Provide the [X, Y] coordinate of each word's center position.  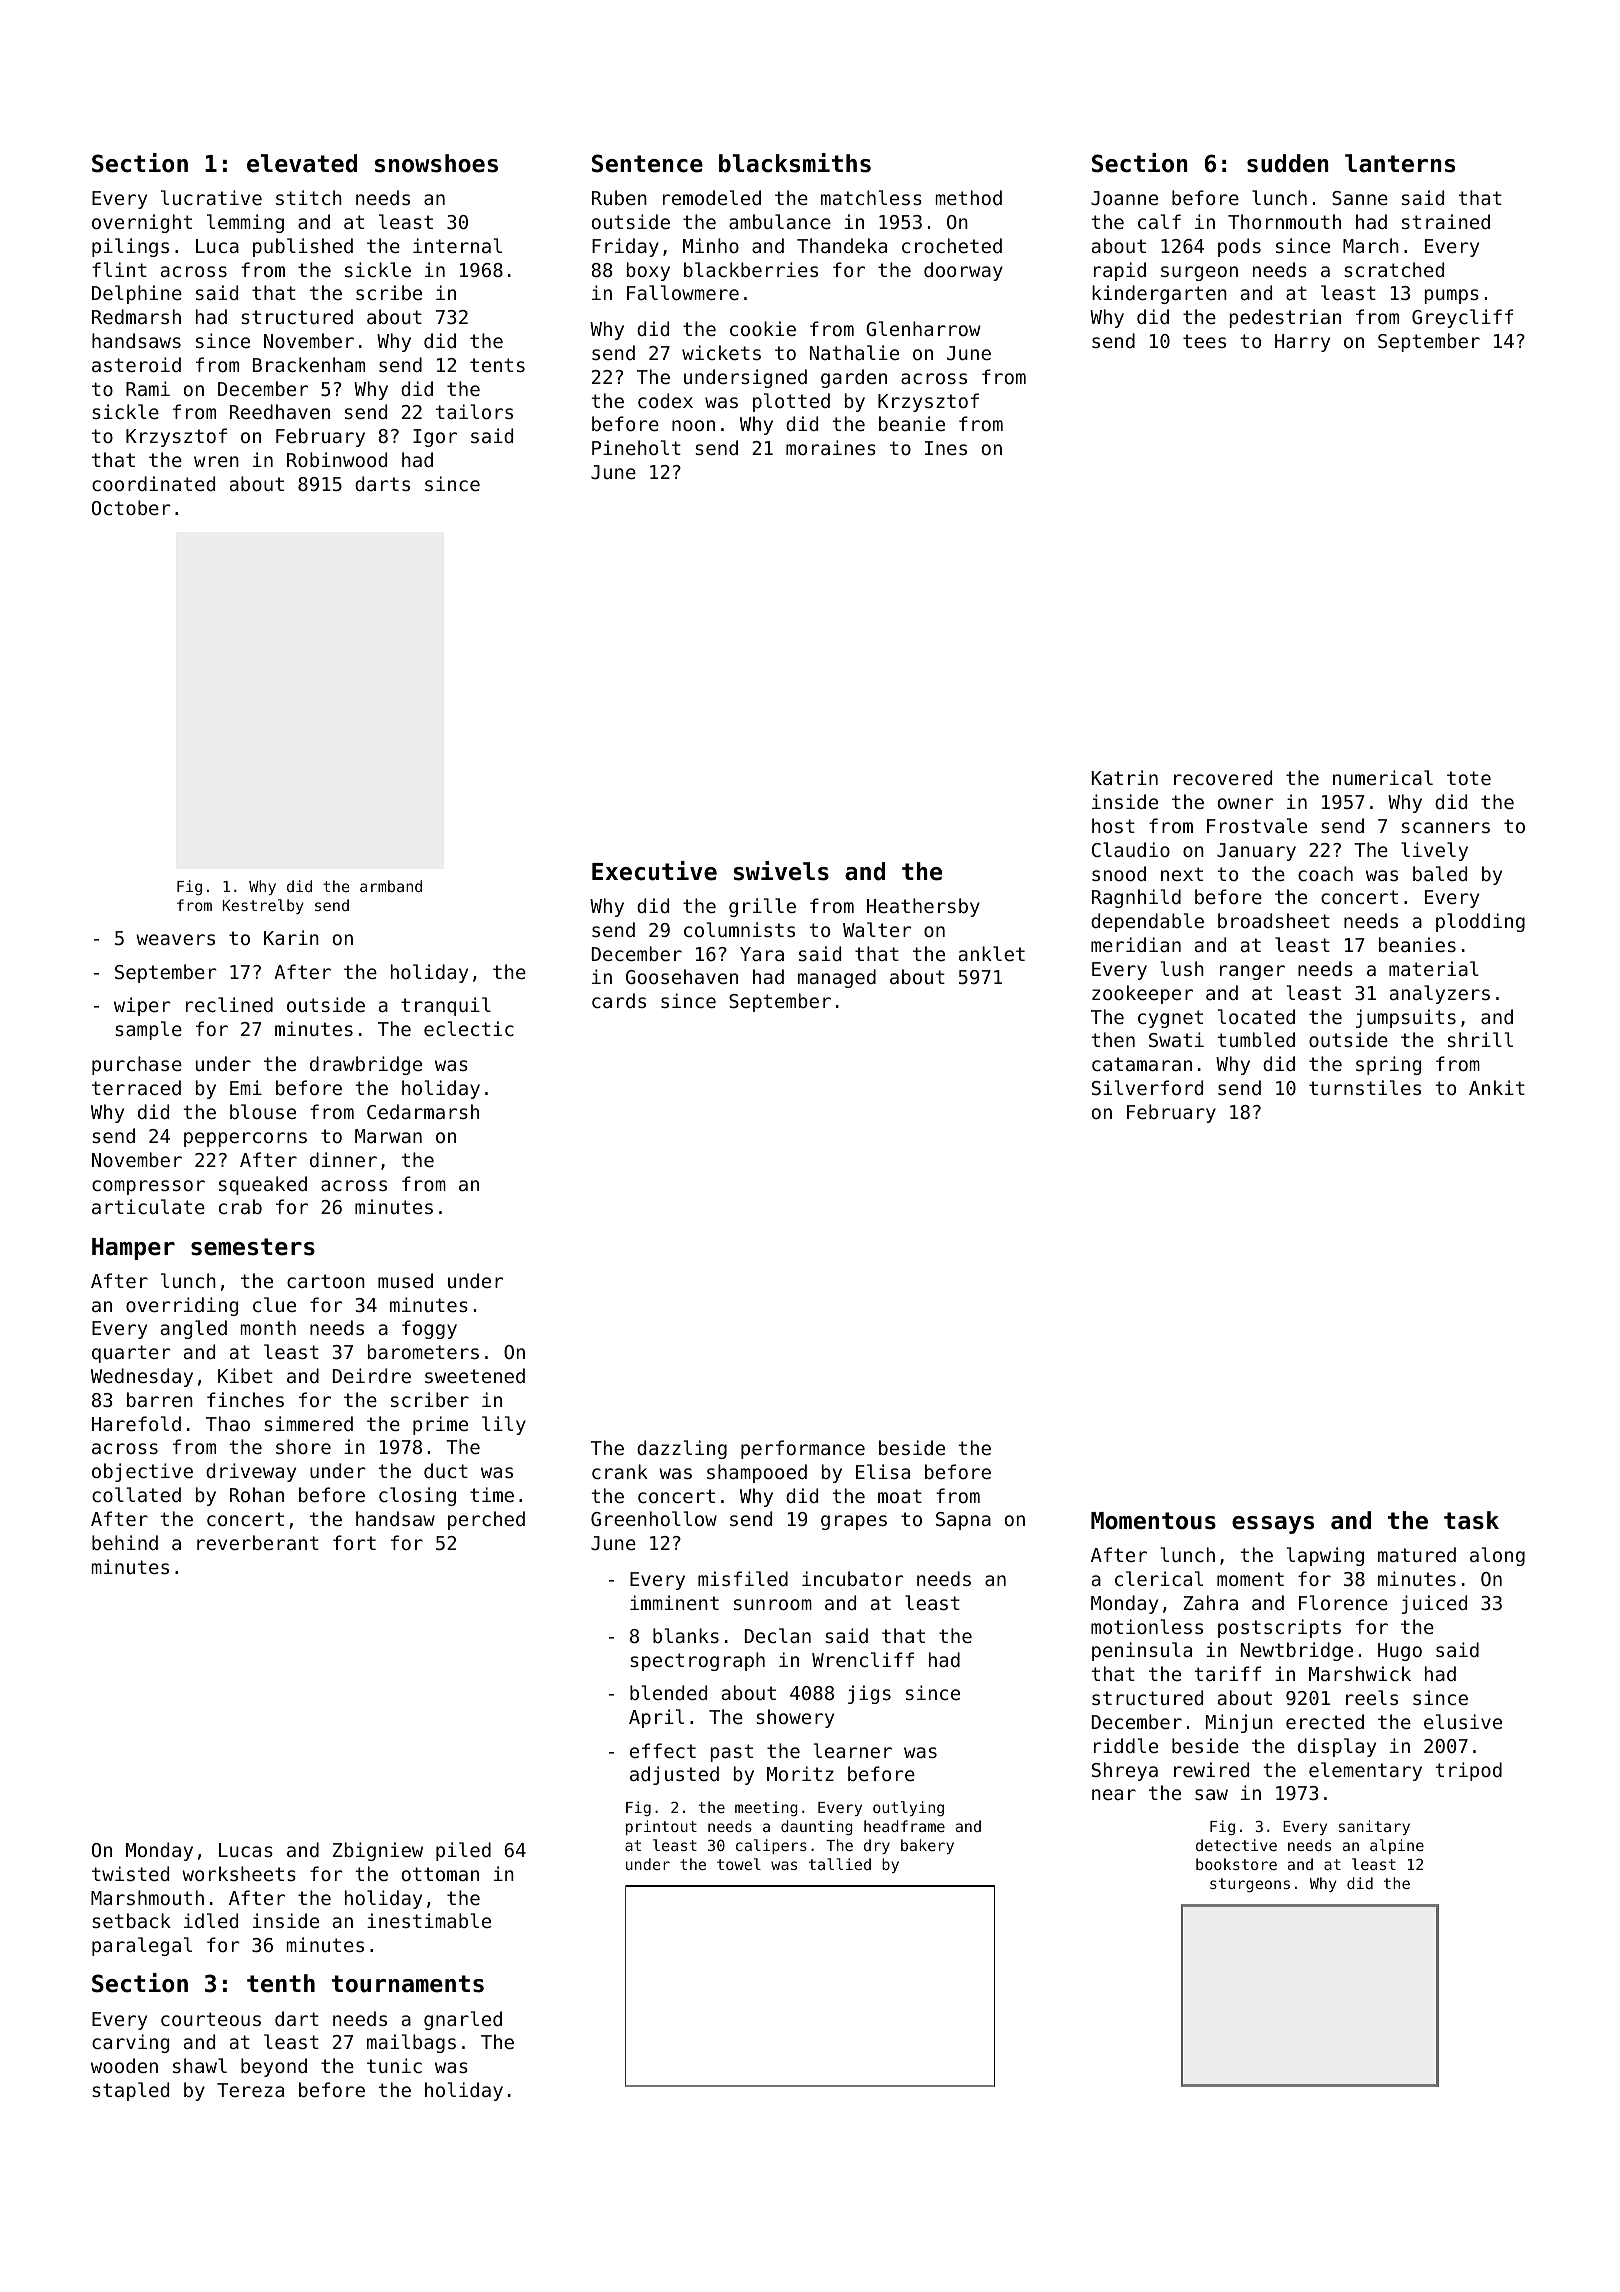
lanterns [1400, 163]
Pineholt [636, 447]
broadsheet [1274, 920]
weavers [175, 939]
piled [463, 1851]
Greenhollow [654, 1518]
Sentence [647, 163]
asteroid [136, 364]
